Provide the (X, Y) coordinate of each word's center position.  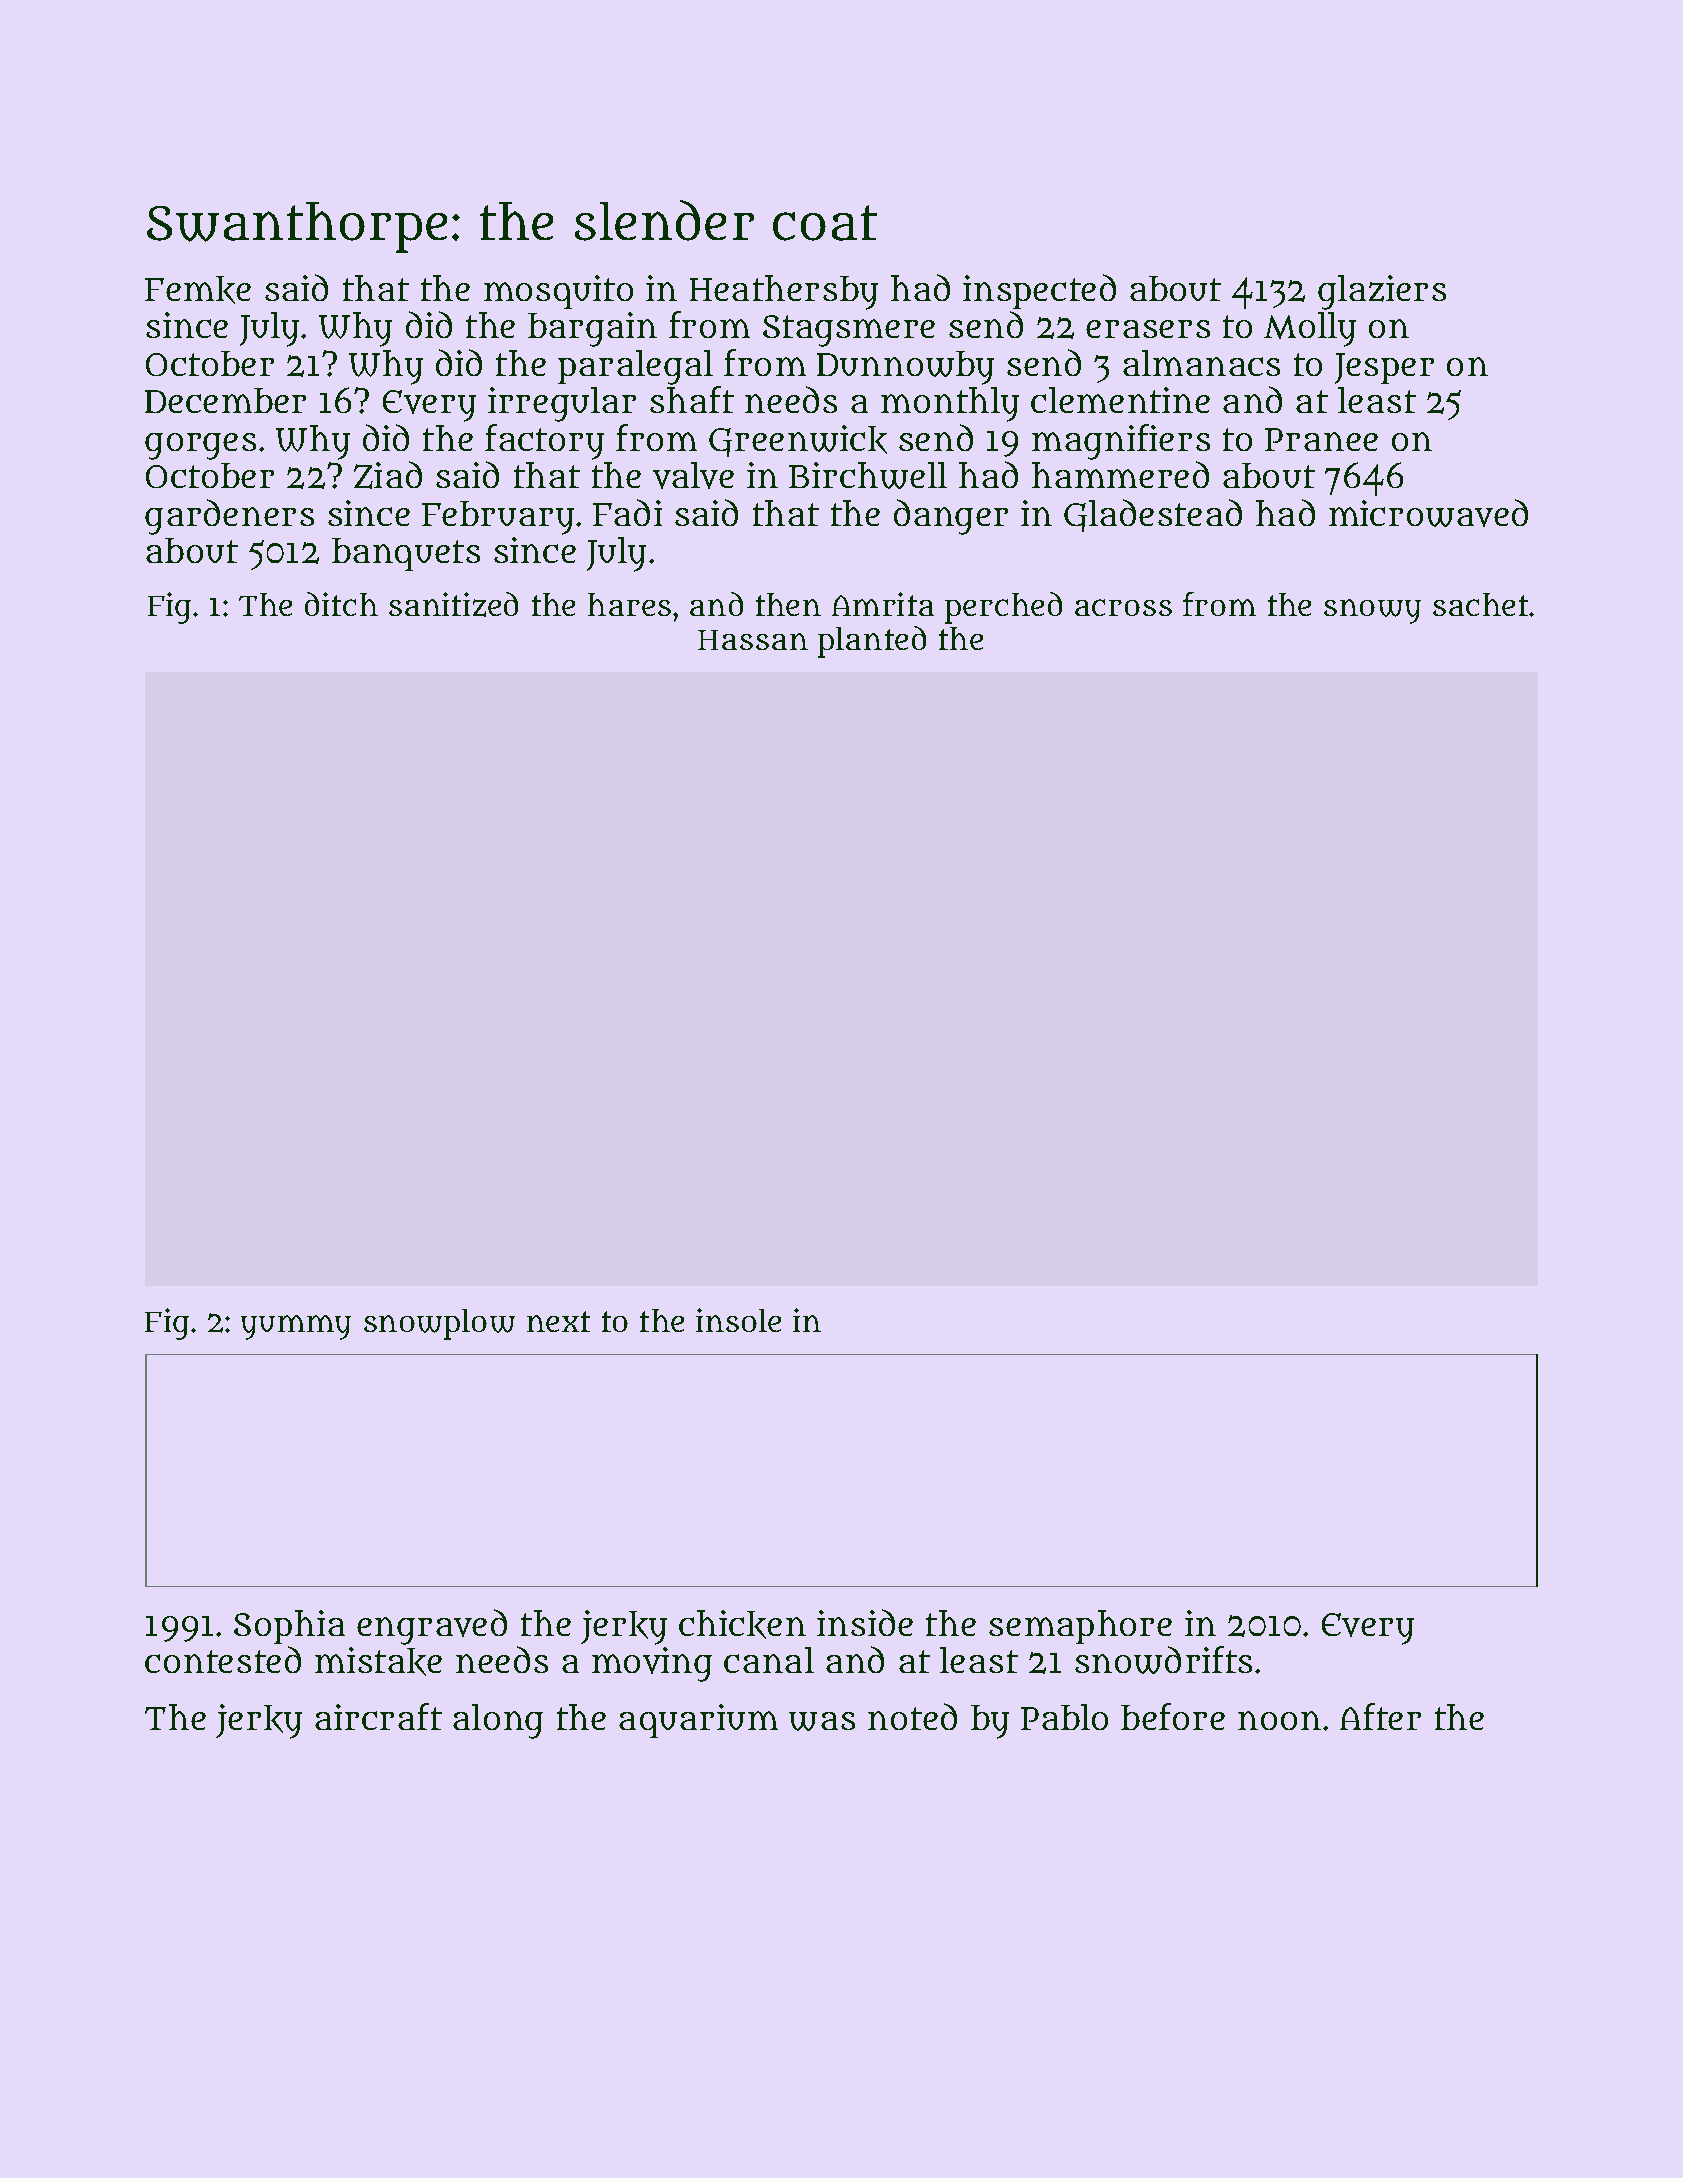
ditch (341, 604)
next (558, 1321)
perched (1003, 608)
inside (865, 1622)
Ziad (388, 475)
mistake (378, 1661)
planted (872, 642)
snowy (1372, 611)
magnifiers (1121, 442)
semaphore (1080, 1627)
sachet (1480, 604)
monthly (950, 404)
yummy (296, 1327)
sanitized (453, 604)
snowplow (439, 1324)
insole (738, 1320)
